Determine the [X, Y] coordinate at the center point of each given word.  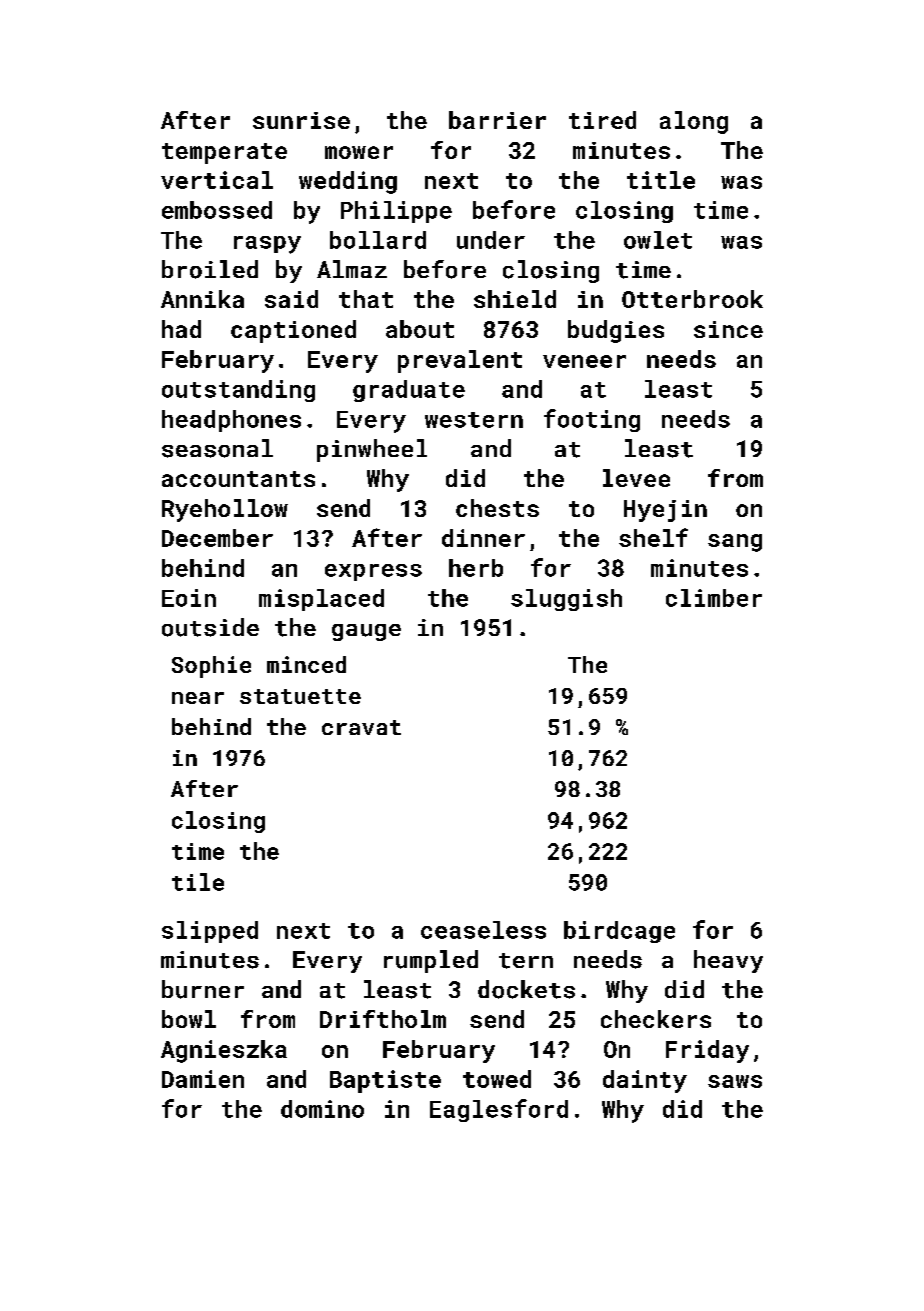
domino [322, 1109]
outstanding [238, 391]
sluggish [566, 600]
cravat [361, 727]
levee [636, 478]
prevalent [460, 361]
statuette [300, 696]
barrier [497, 120]
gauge [366, 632]
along [694, 122]
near [198, 698]
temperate [224, 153]
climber [714, 598]
